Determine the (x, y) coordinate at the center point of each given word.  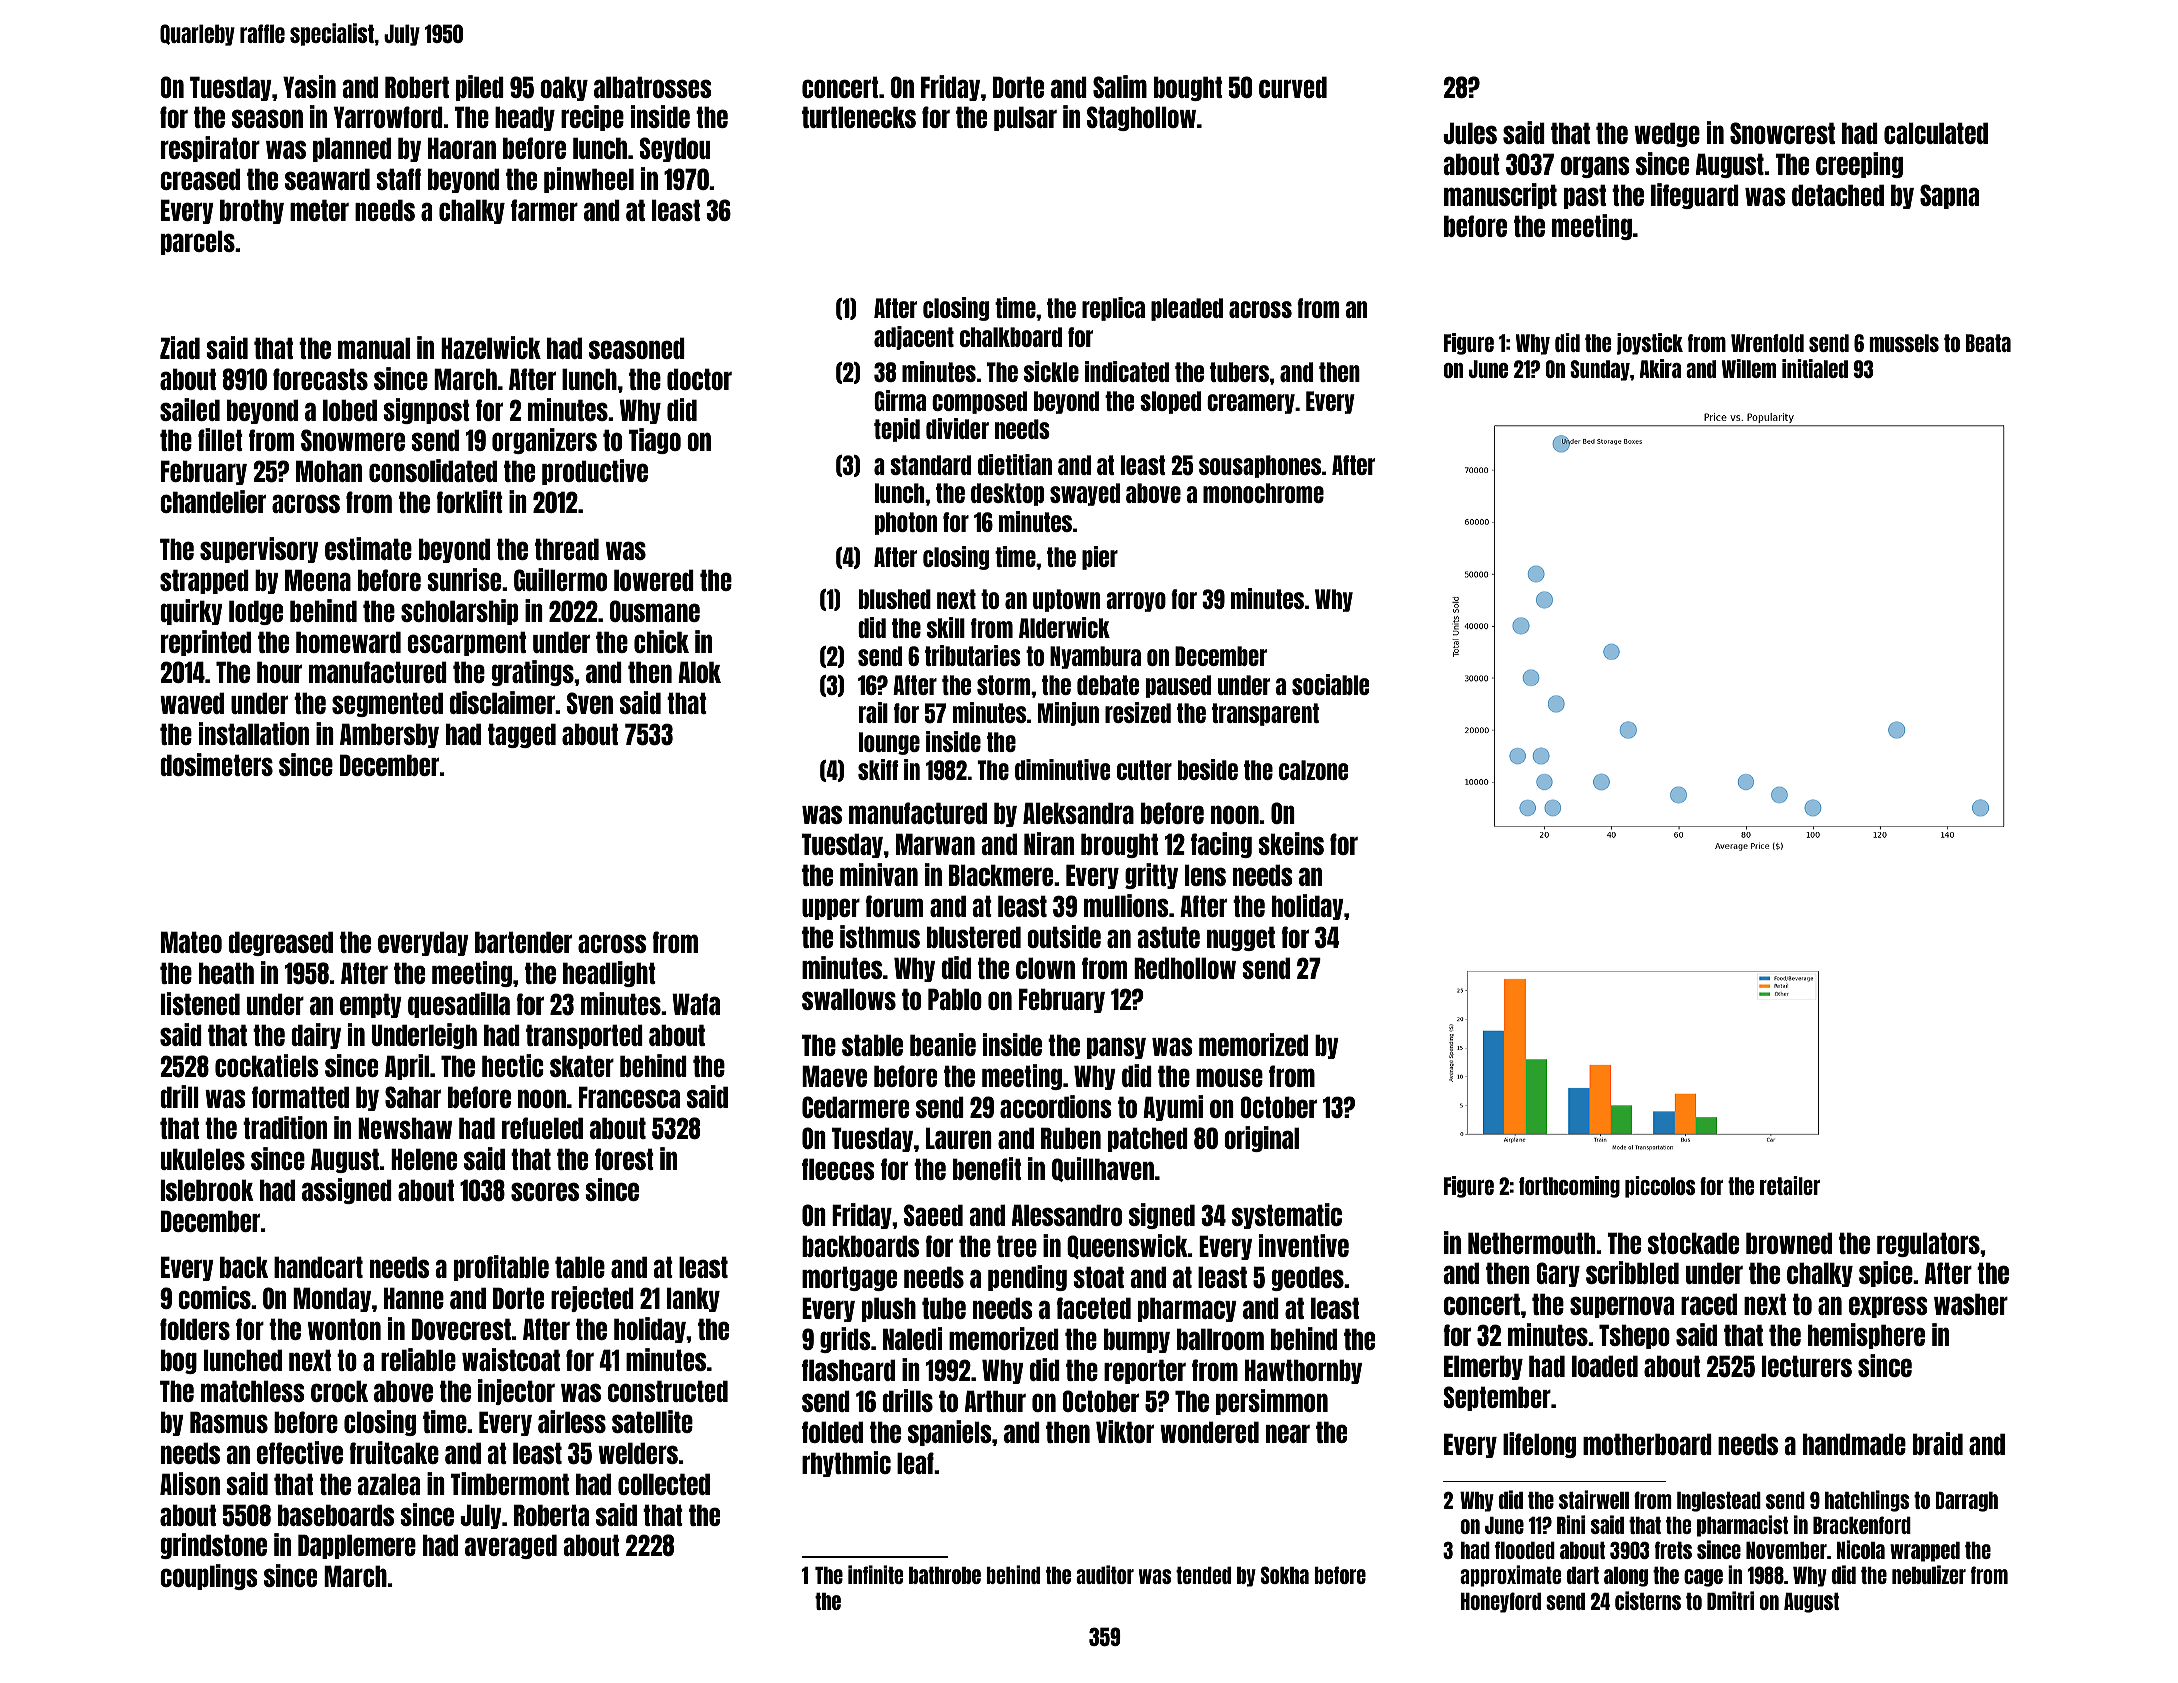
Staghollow (1141, 118)
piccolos (1660, 1187)
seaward (327, 179)
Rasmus (229, 1422)
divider (957, 428)
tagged (522, 735)
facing (1221, 845)
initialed (1815, 368)
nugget (1241, 938)
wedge (1667, 134)
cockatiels (267, 1065)
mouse (1229, 1077)
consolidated (433, 470)
